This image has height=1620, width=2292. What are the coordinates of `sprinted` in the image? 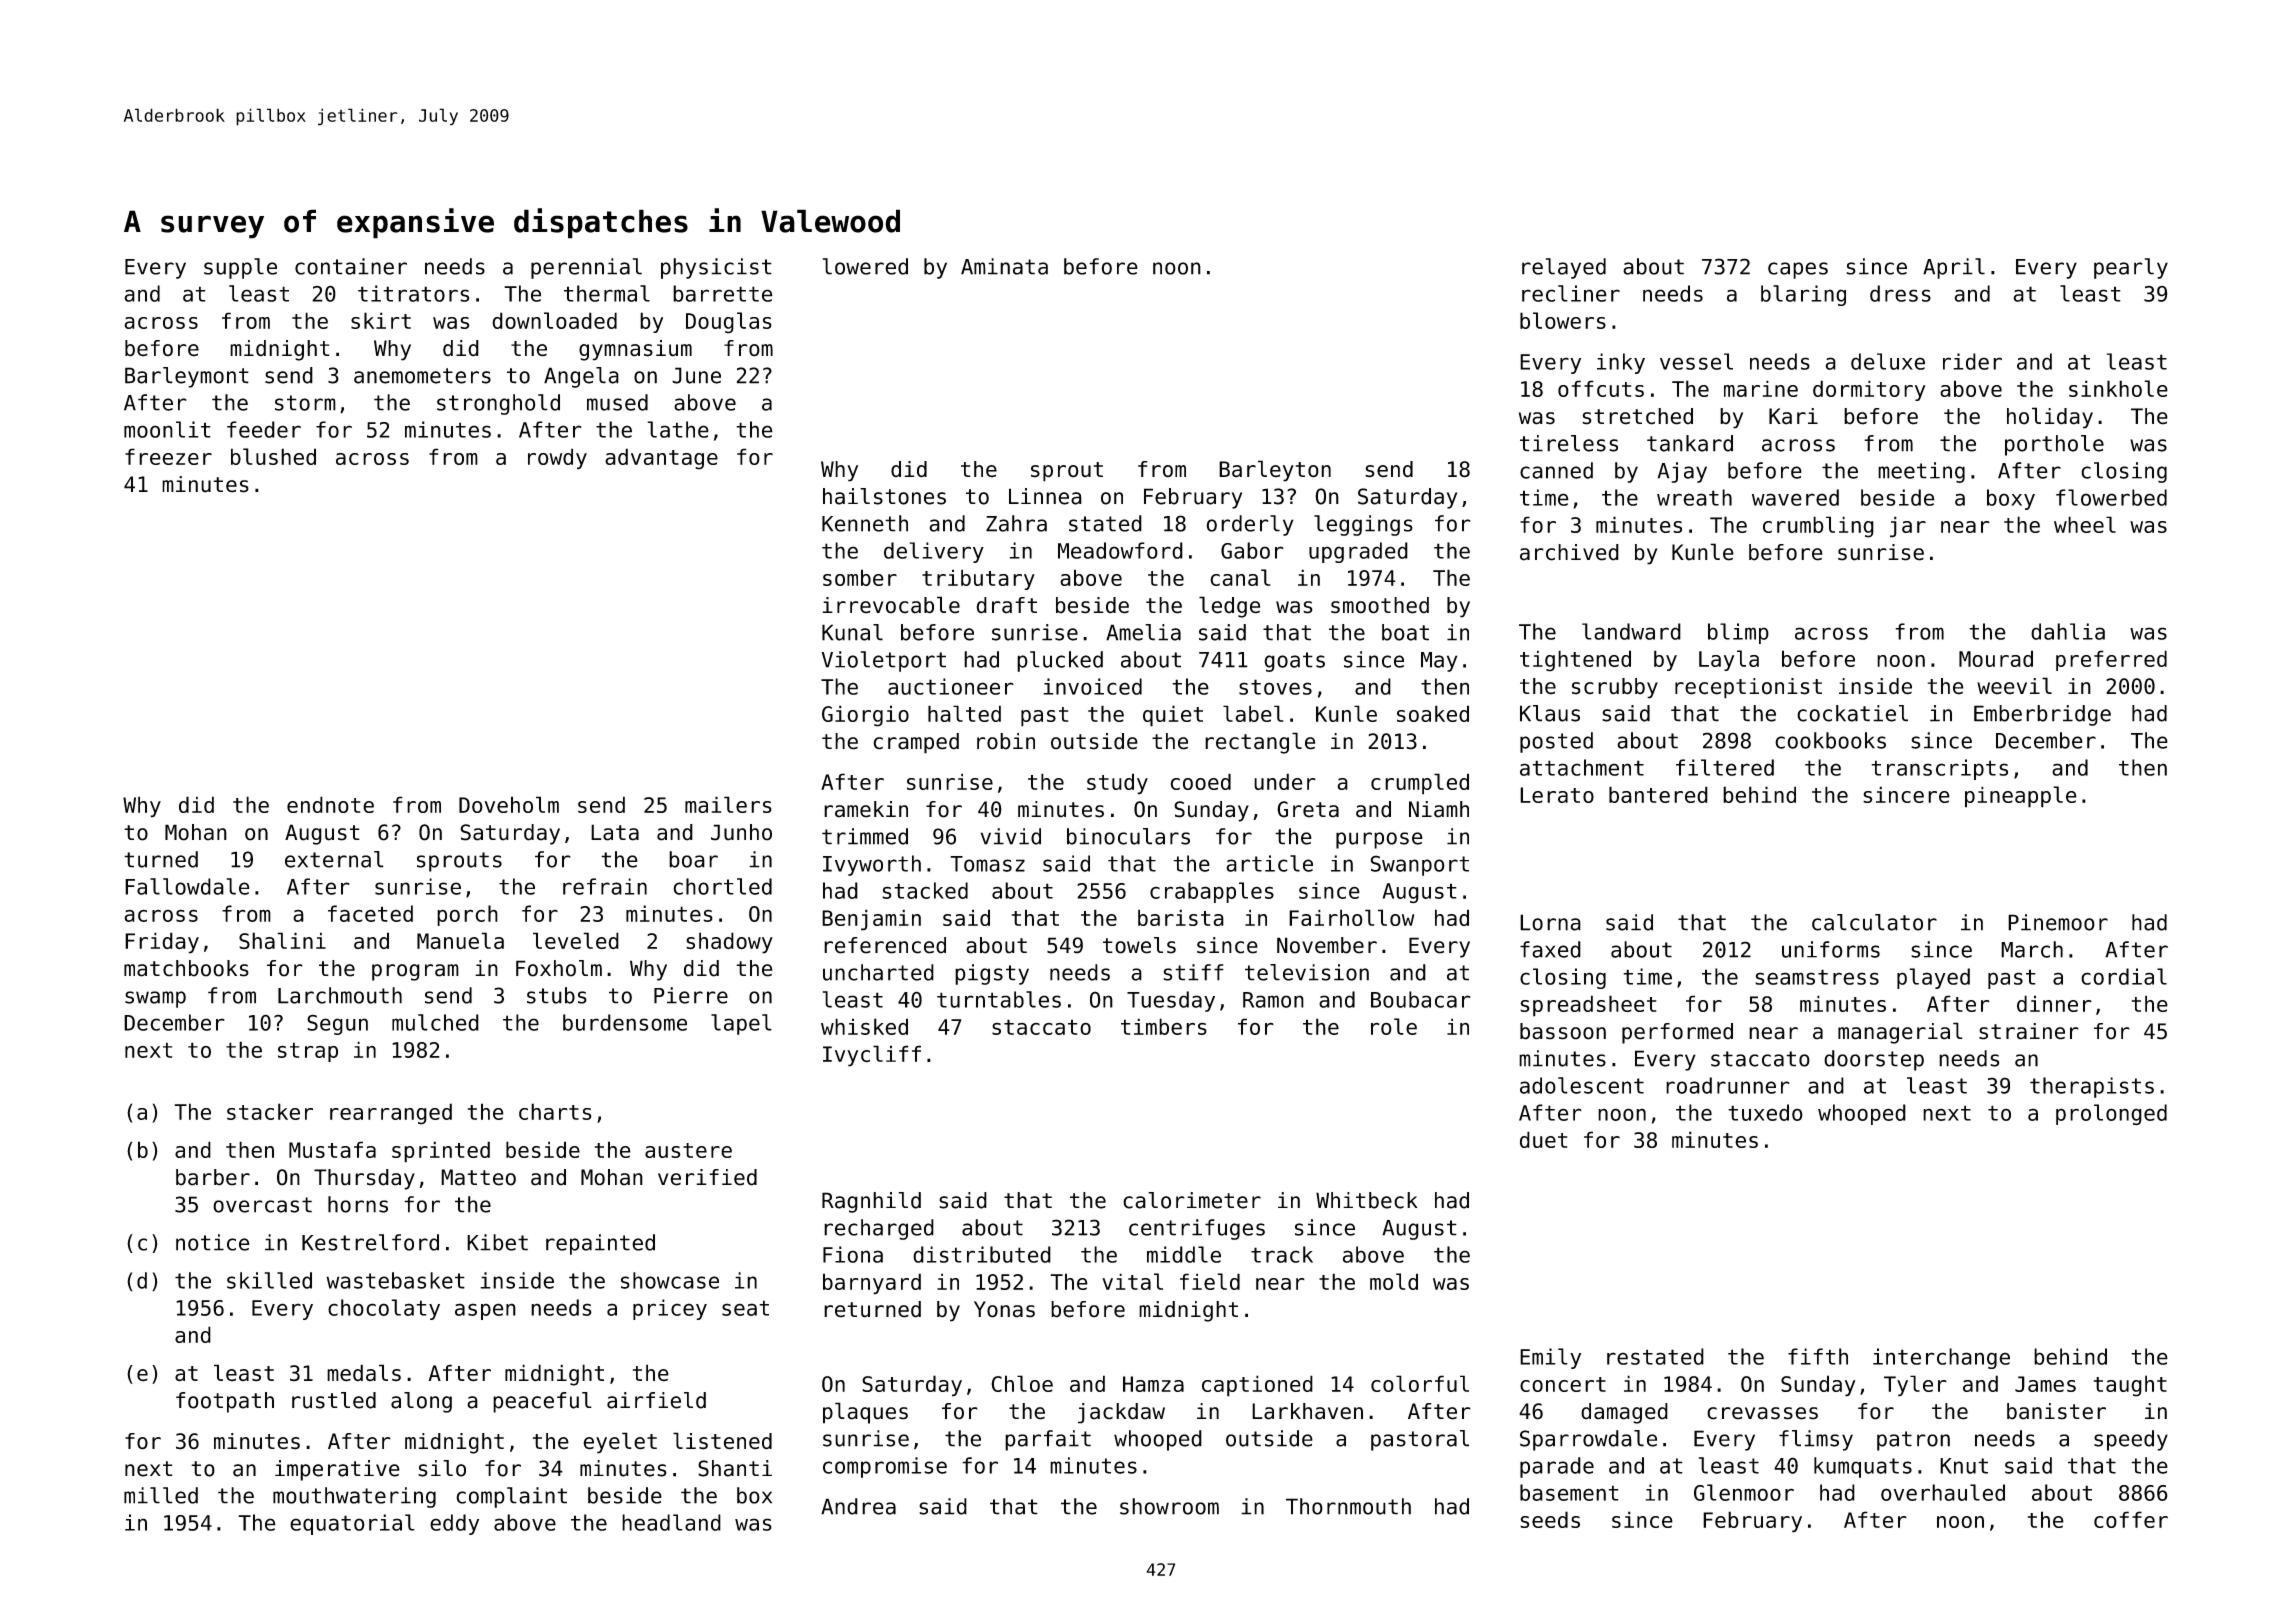 It's located at (441, 1152).
